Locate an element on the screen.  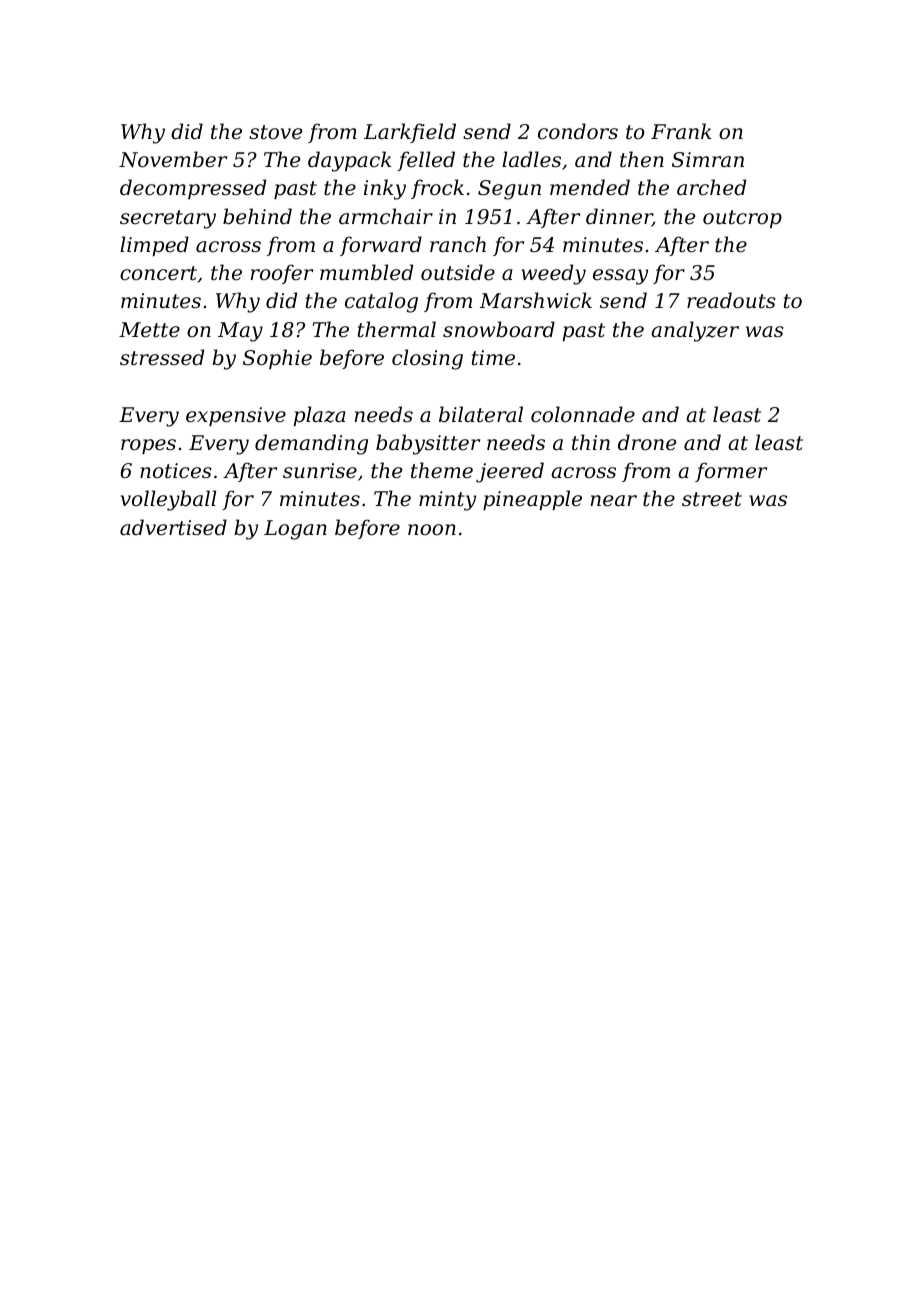
secretary is located at coordinates (168, 219).
